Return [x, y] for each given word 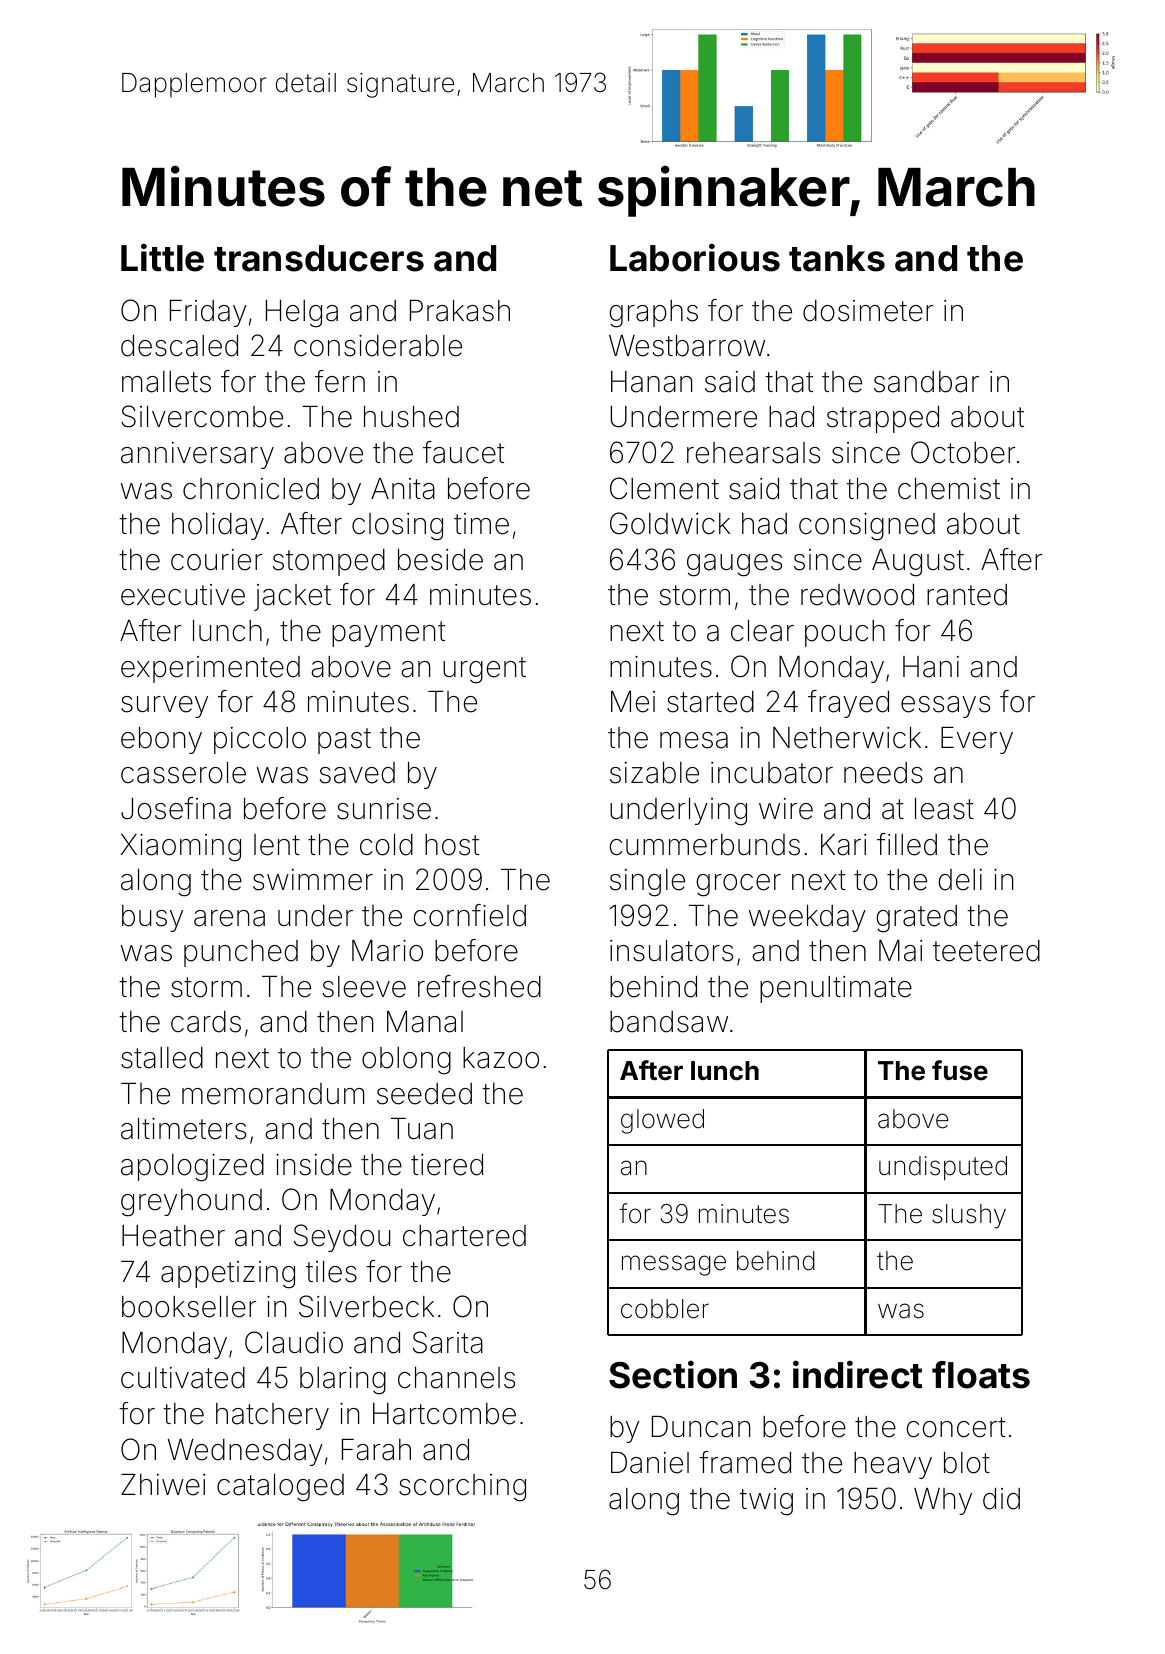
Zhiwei [163, 1485]
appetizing [228, 1275]
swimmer [313, 880]
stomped [329, 562]
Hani [931, 667]
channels [456, 1378]
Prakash [460, 311]
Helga [302, 314]
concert [956, 1427]
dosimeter [868, 311]
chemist [949, 489]
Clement [664, 488]
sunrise [384, 809]
